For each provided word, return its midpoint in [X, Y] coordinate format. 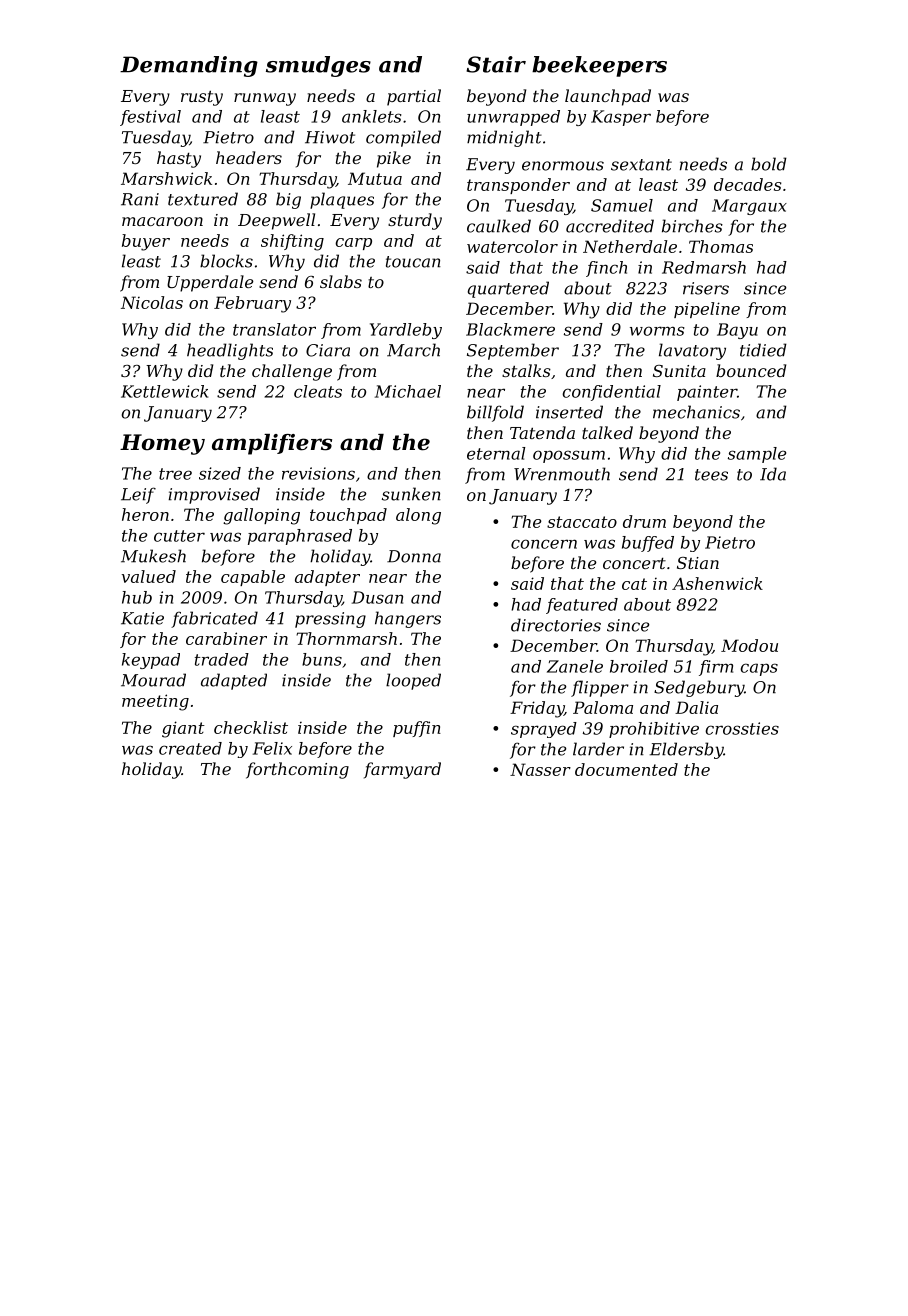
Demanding [189, 66]
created [190, 748]
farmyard [402, 770]
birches [692, 226]
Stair [496, 64]
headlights [230, 351]
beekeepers [599, 66]
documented [626, 769]
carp [353, 244]
